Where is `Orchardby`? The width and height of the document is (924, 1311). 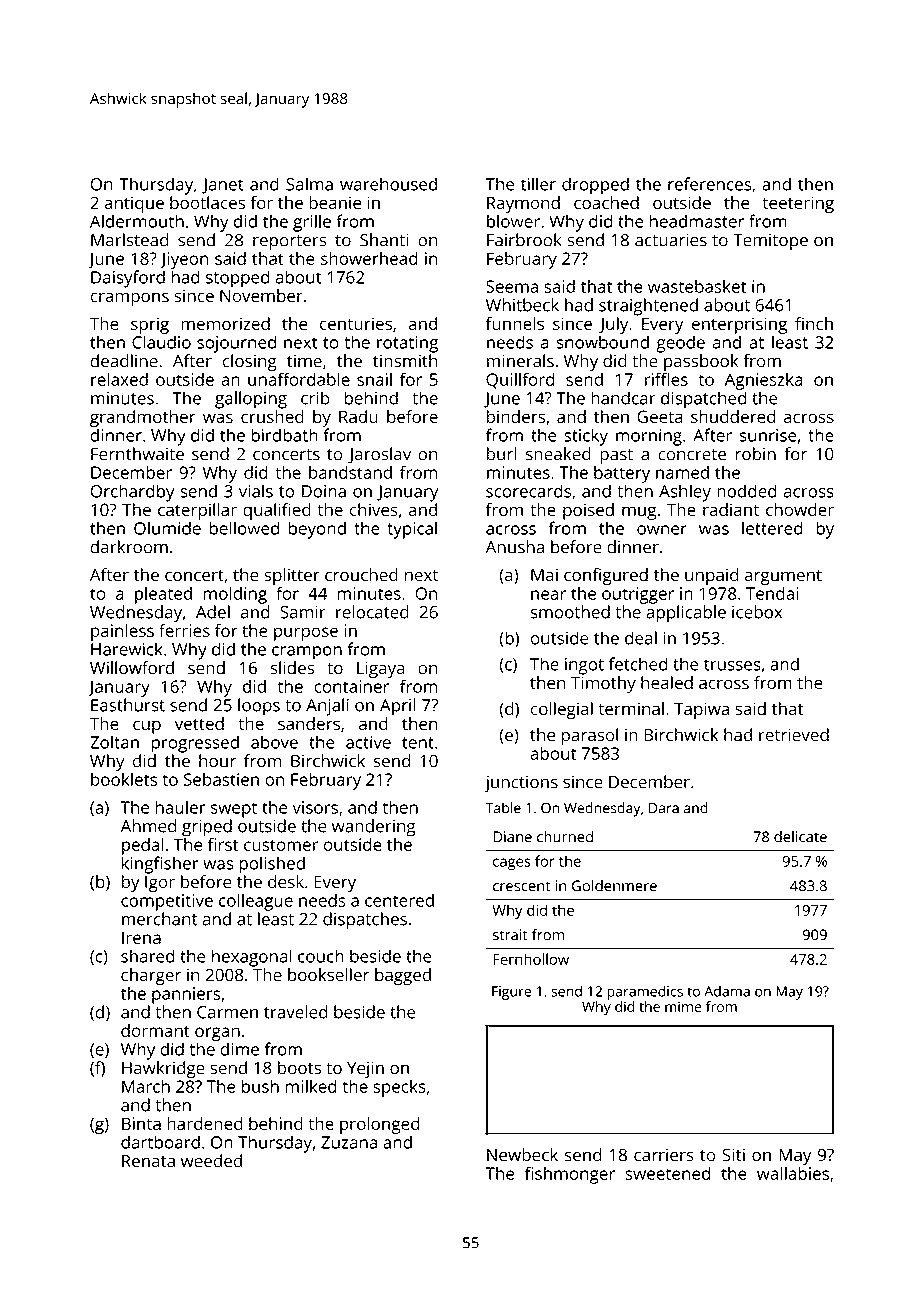 Orchardby is located at coordinates (132, 493).
